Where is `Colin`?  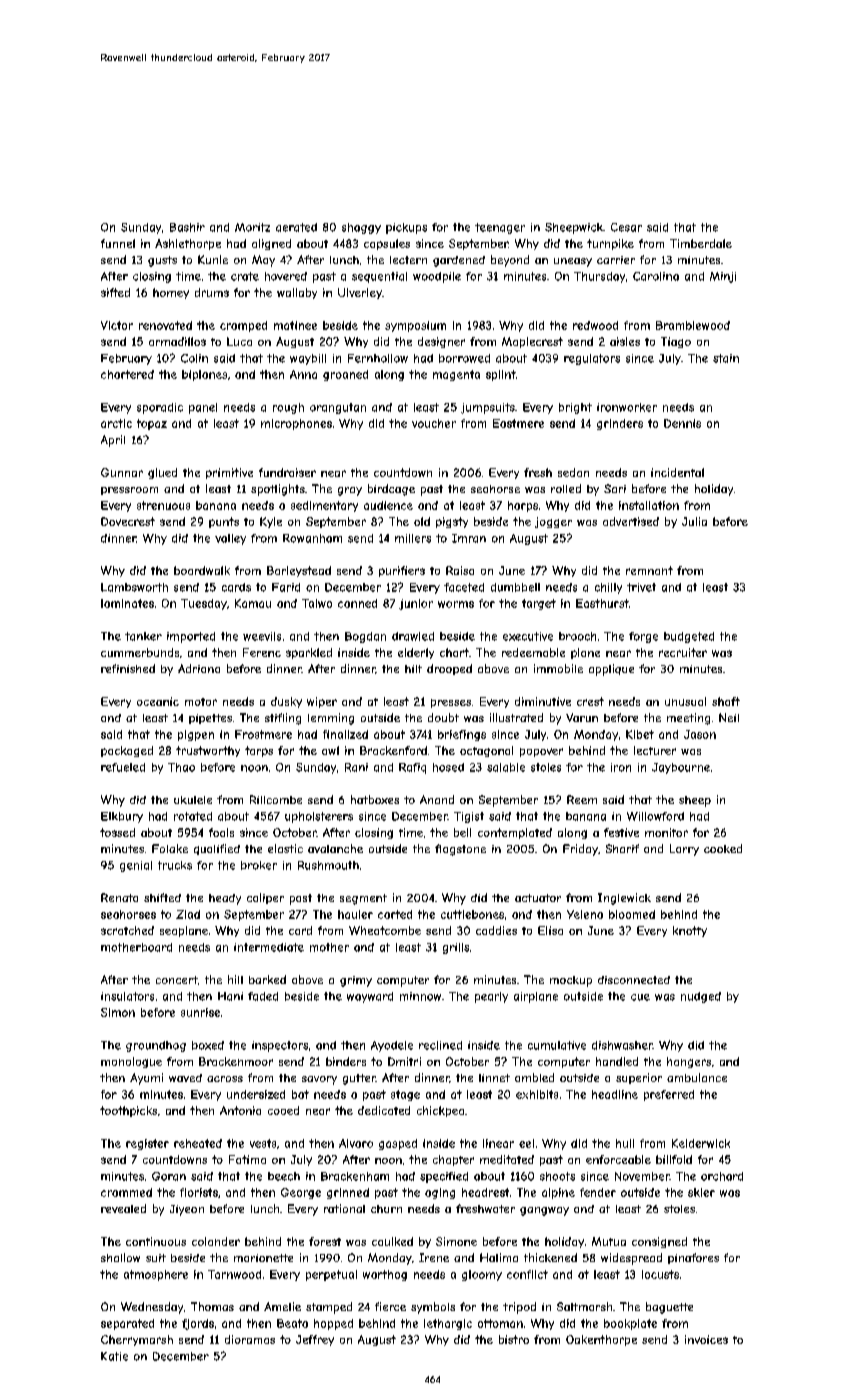 Colin is located at coordinates (194, 358).
